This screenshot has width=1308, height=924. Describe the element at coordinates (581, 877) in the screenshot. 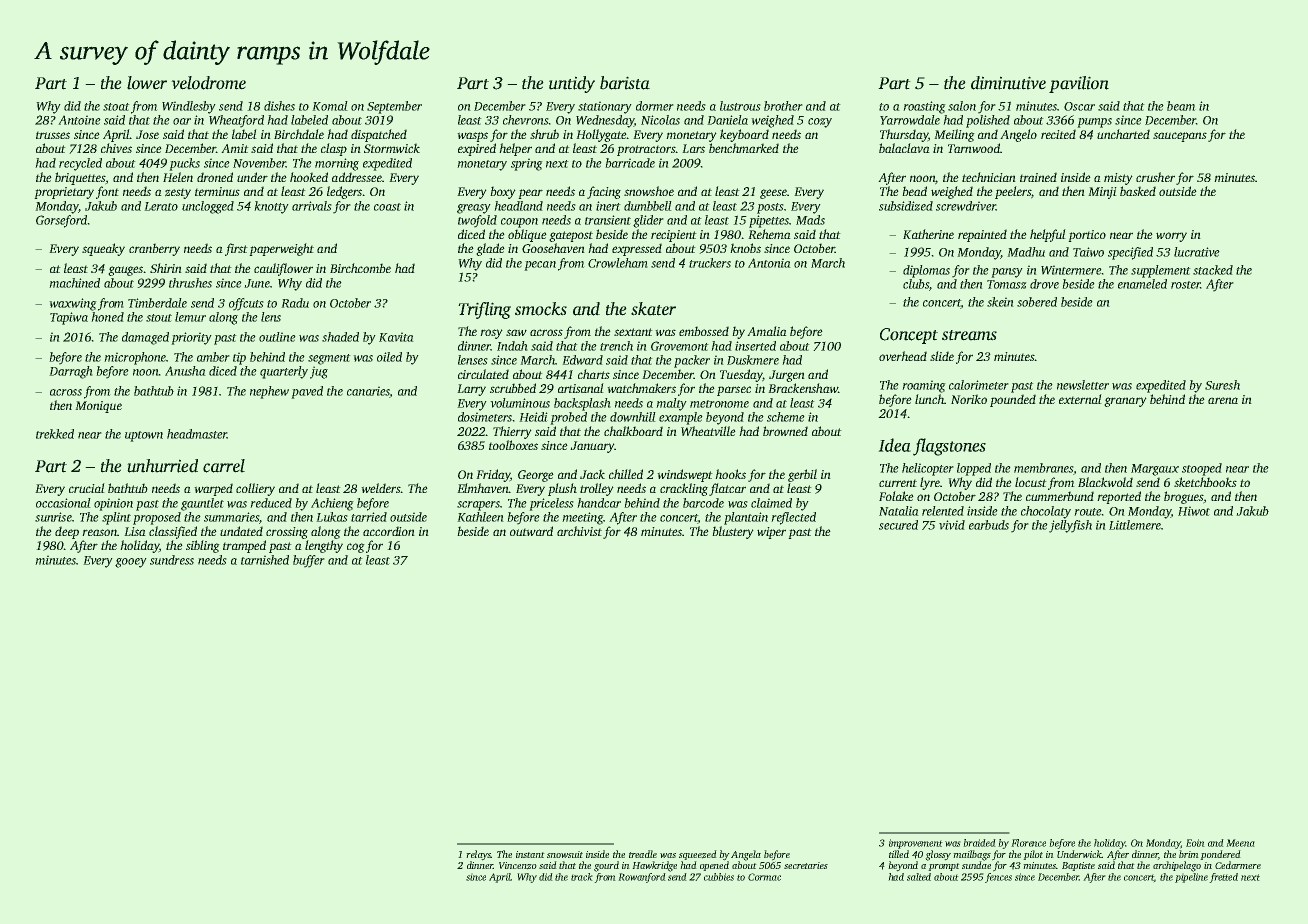

I see `track` at that location.
